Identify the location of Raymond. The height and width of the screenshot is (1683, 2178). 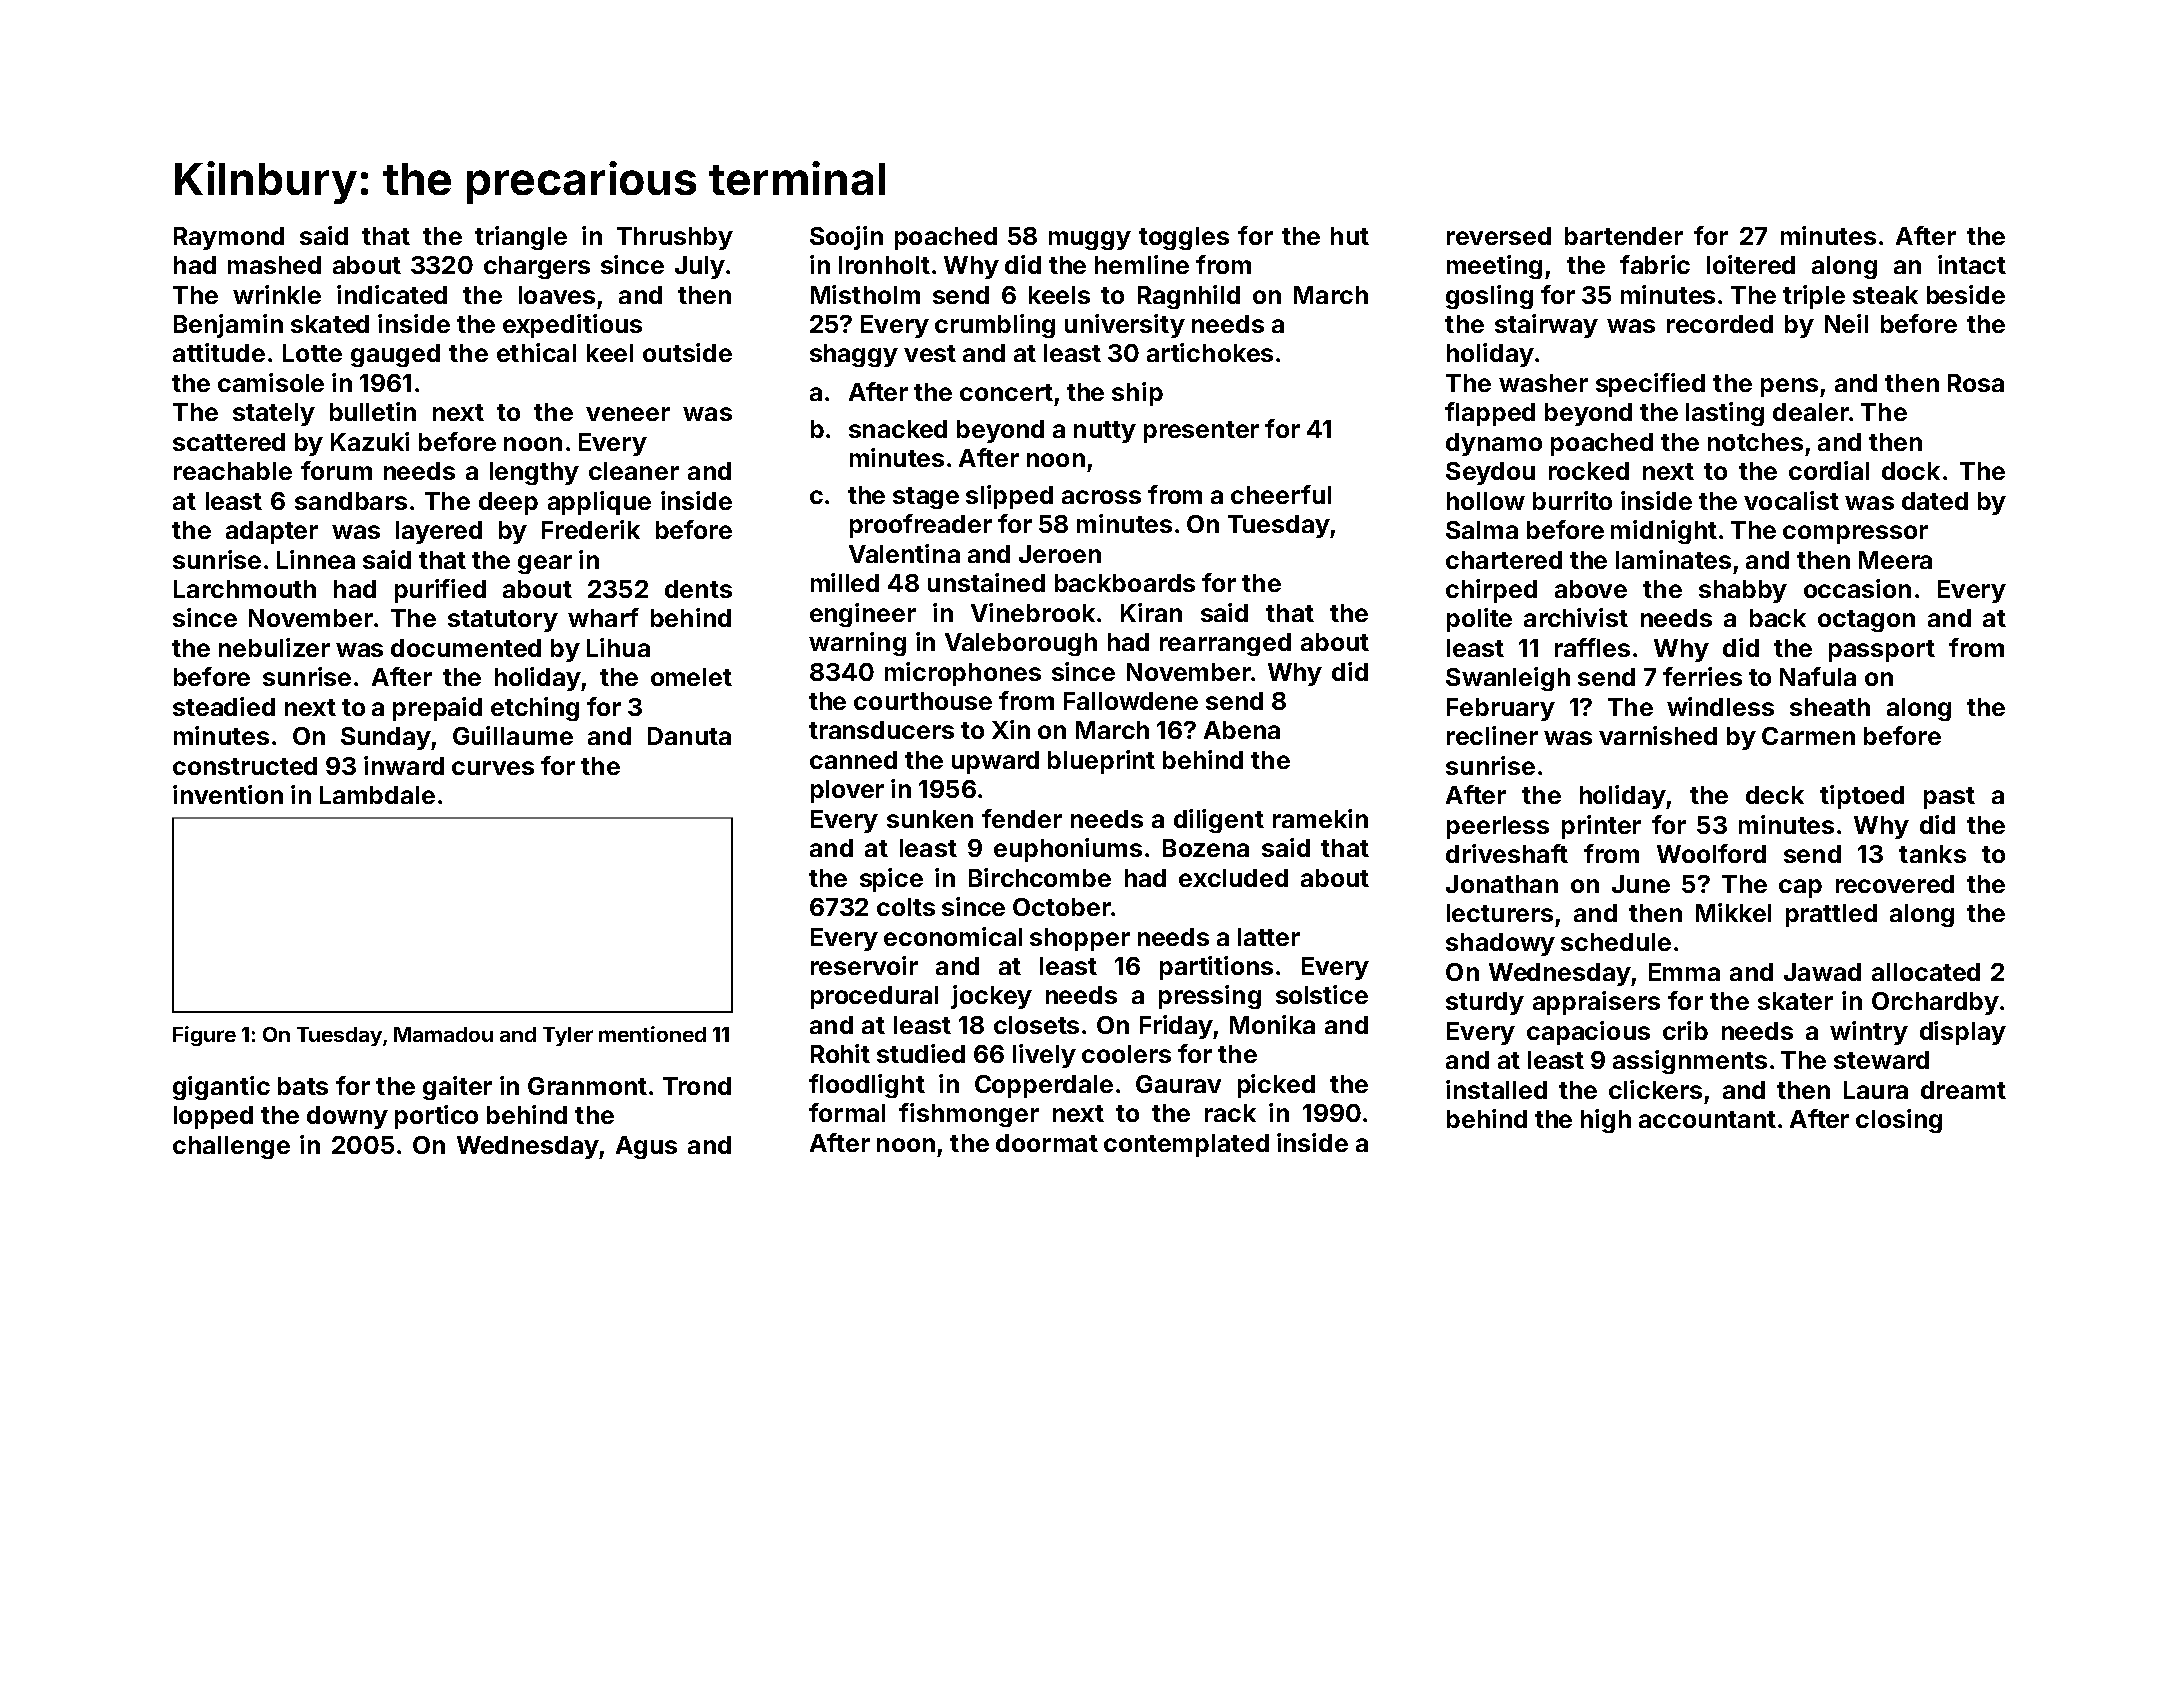
(229, 238).
